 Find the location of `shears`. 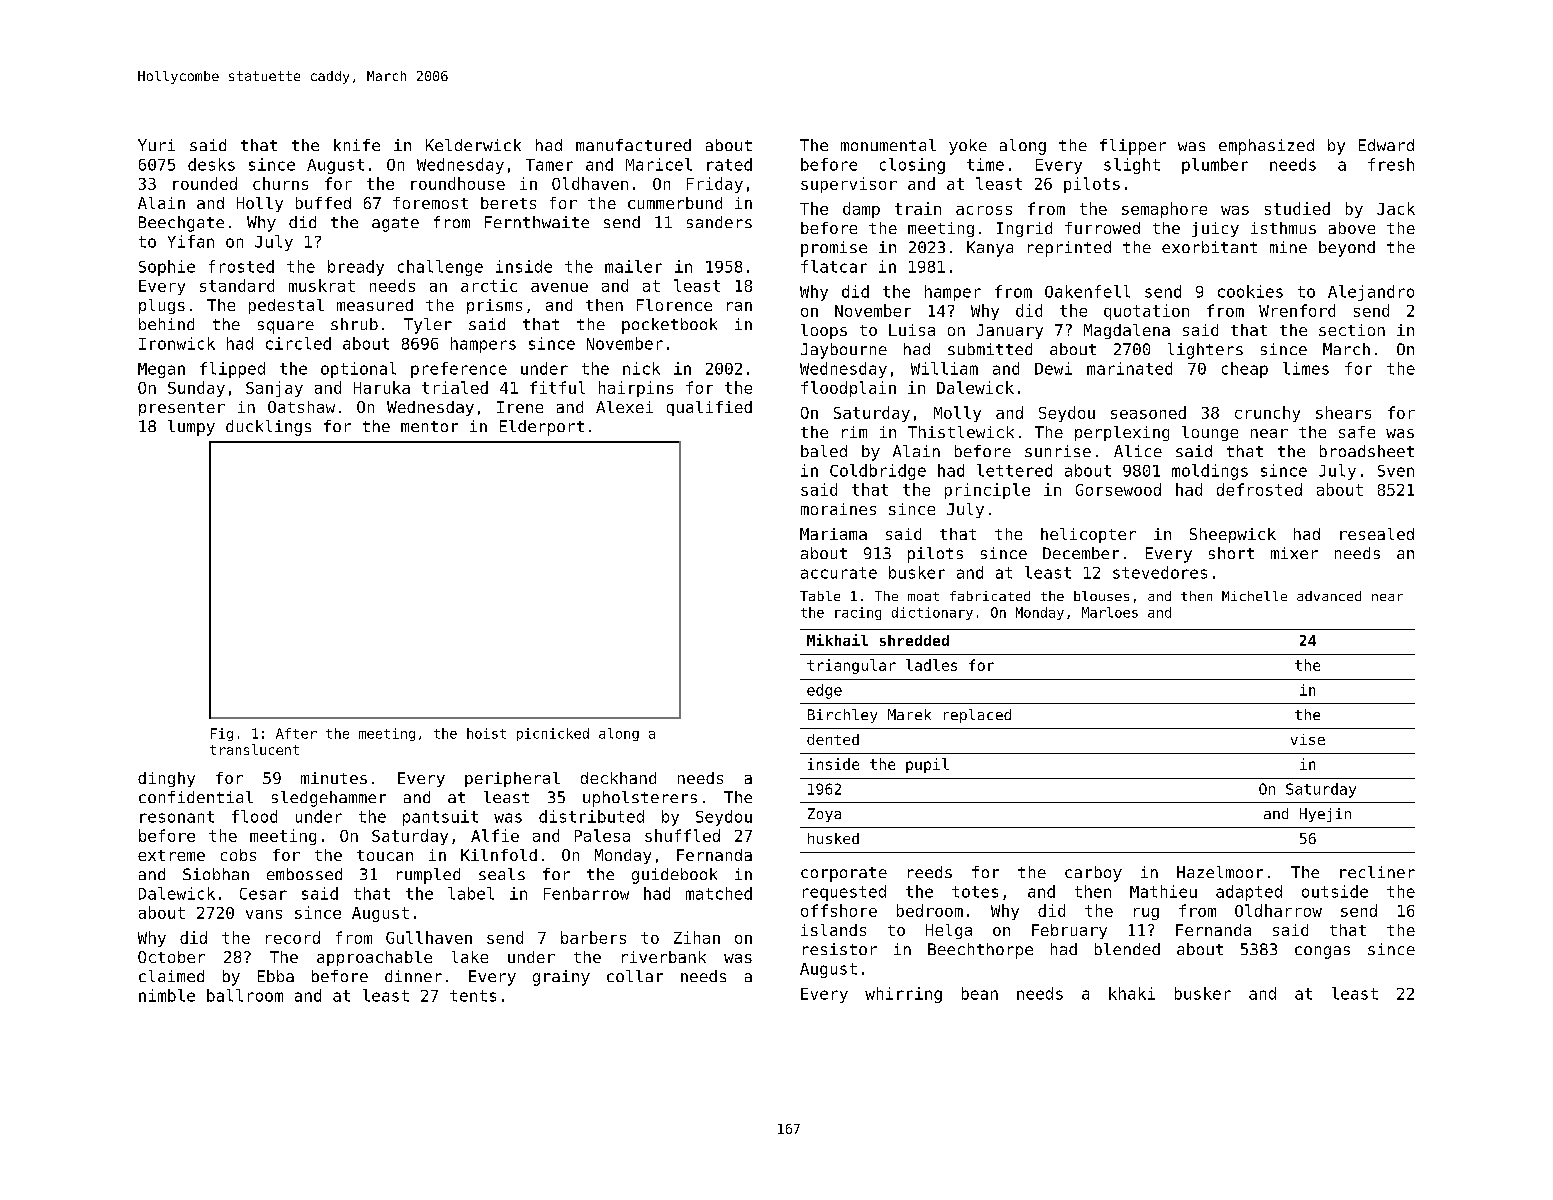

shears is located at coordinates (1343, 412).
